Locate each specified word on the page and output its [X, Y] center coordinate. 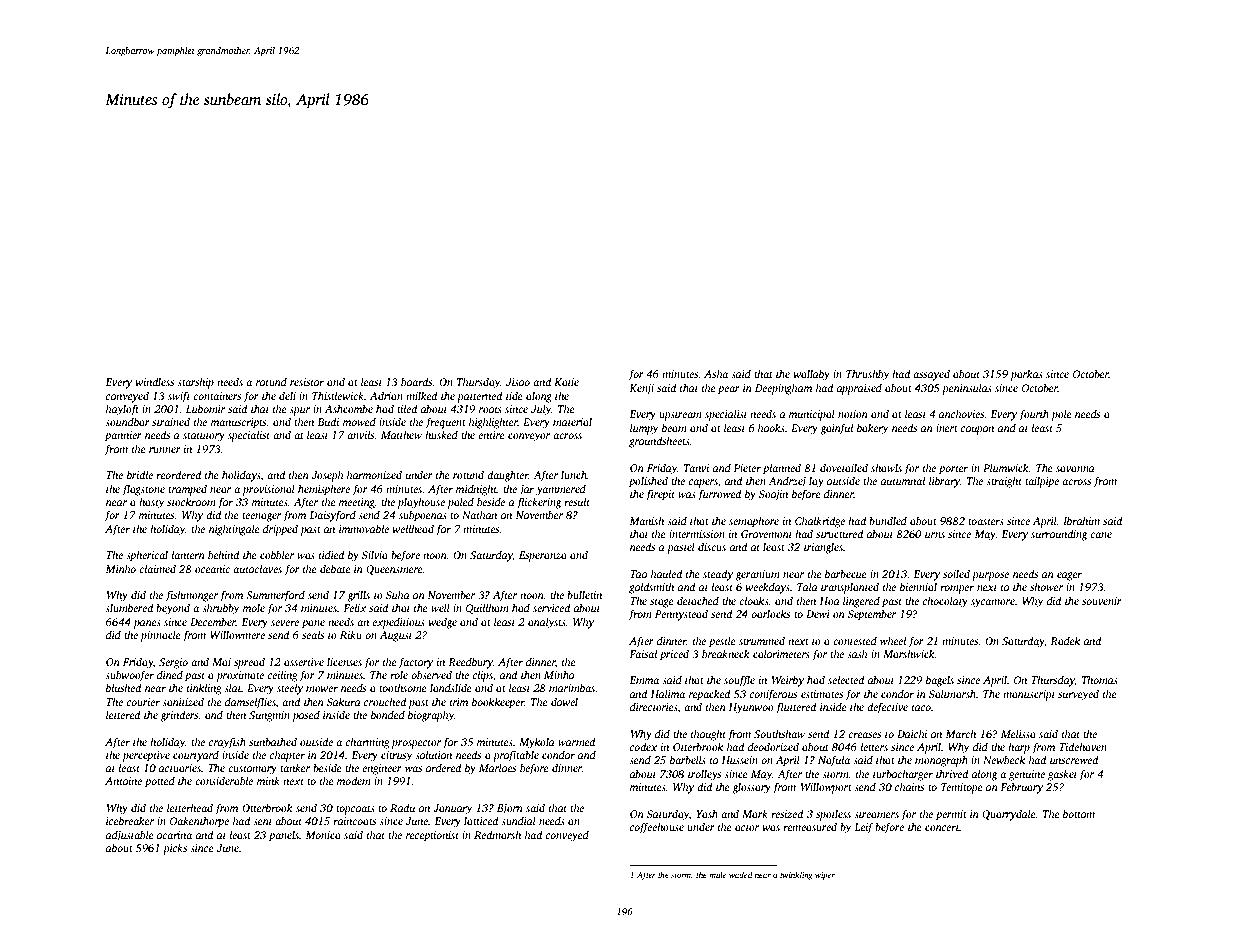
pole [1061, 415]
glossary [751, 788]
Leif [863, 828]
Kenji [641, 389]
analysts [547, 623]
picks [175, 849]
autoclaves [257, 568]
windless [155, 381]
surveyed [1078, 695]
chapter [287, 756]
